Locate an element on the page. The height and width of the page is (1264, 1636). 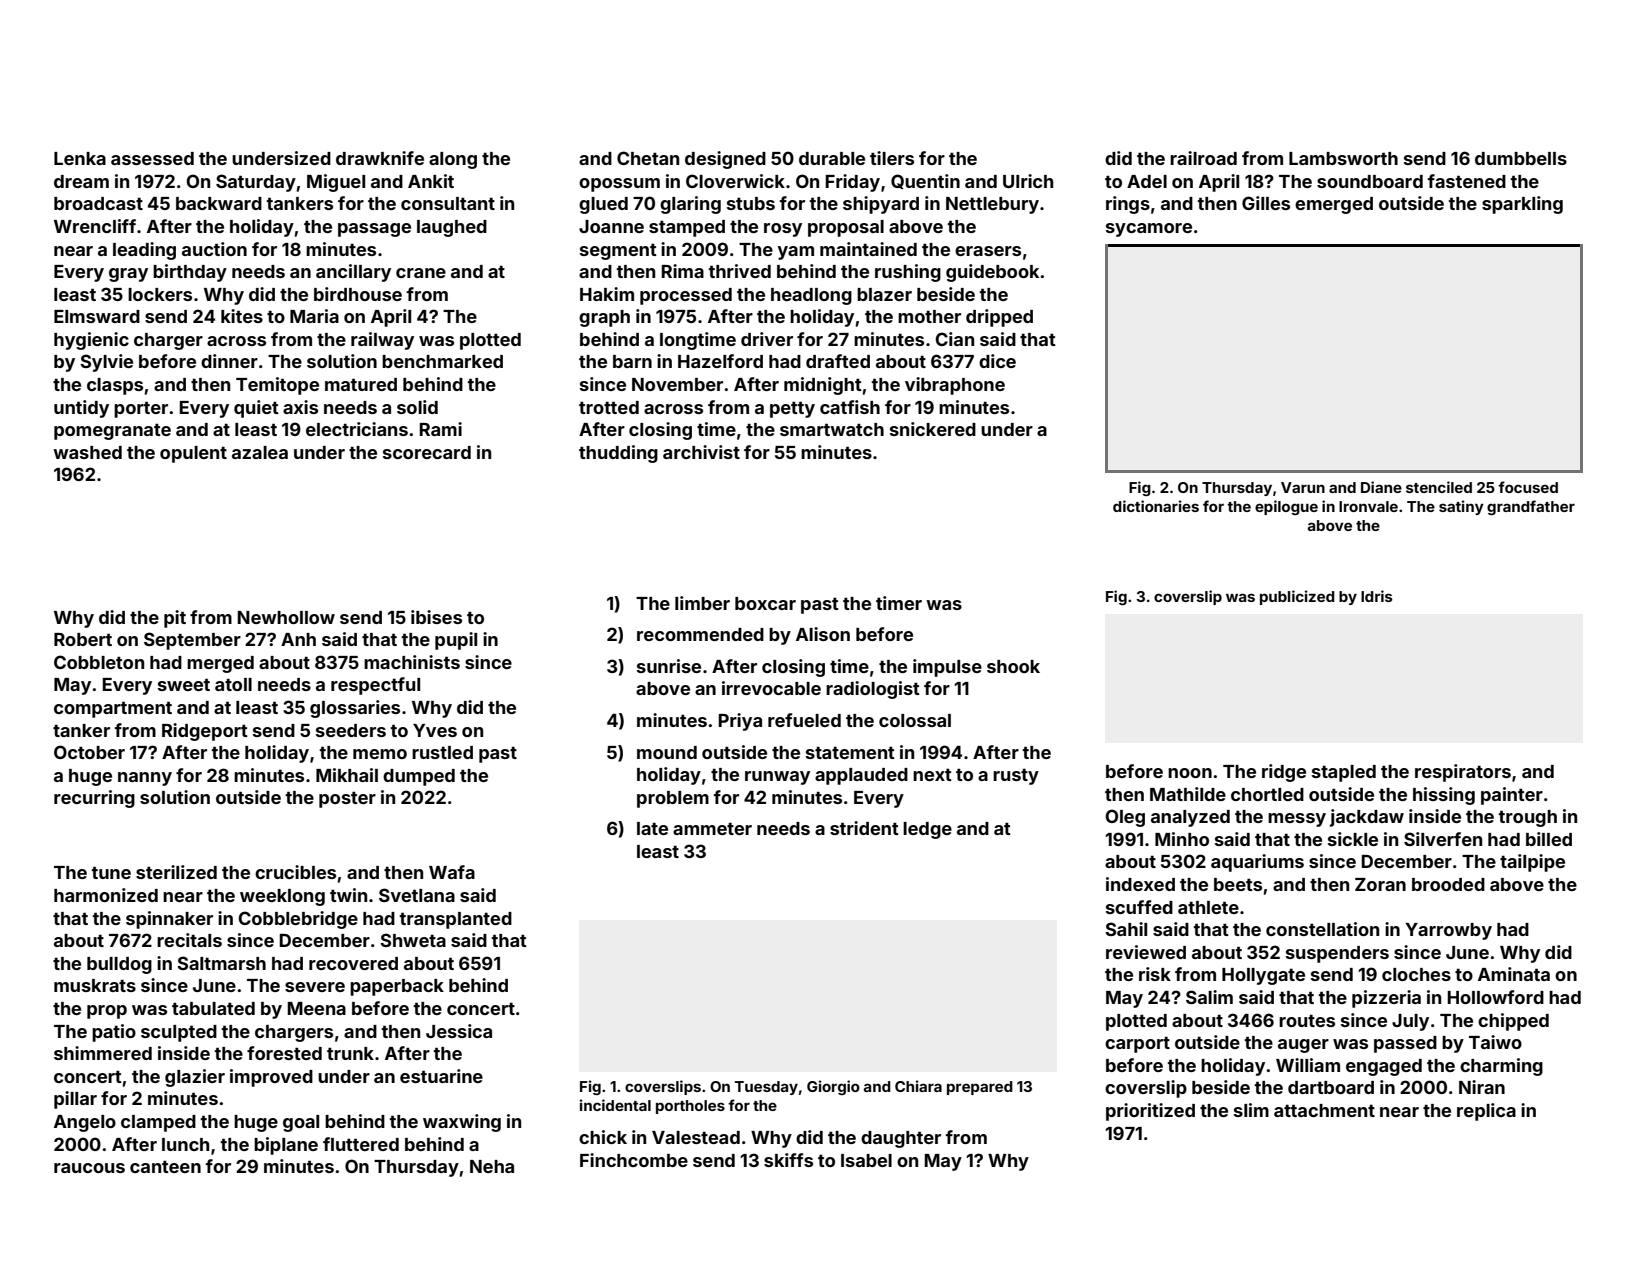
washed is located at coordinates (87, 452).
